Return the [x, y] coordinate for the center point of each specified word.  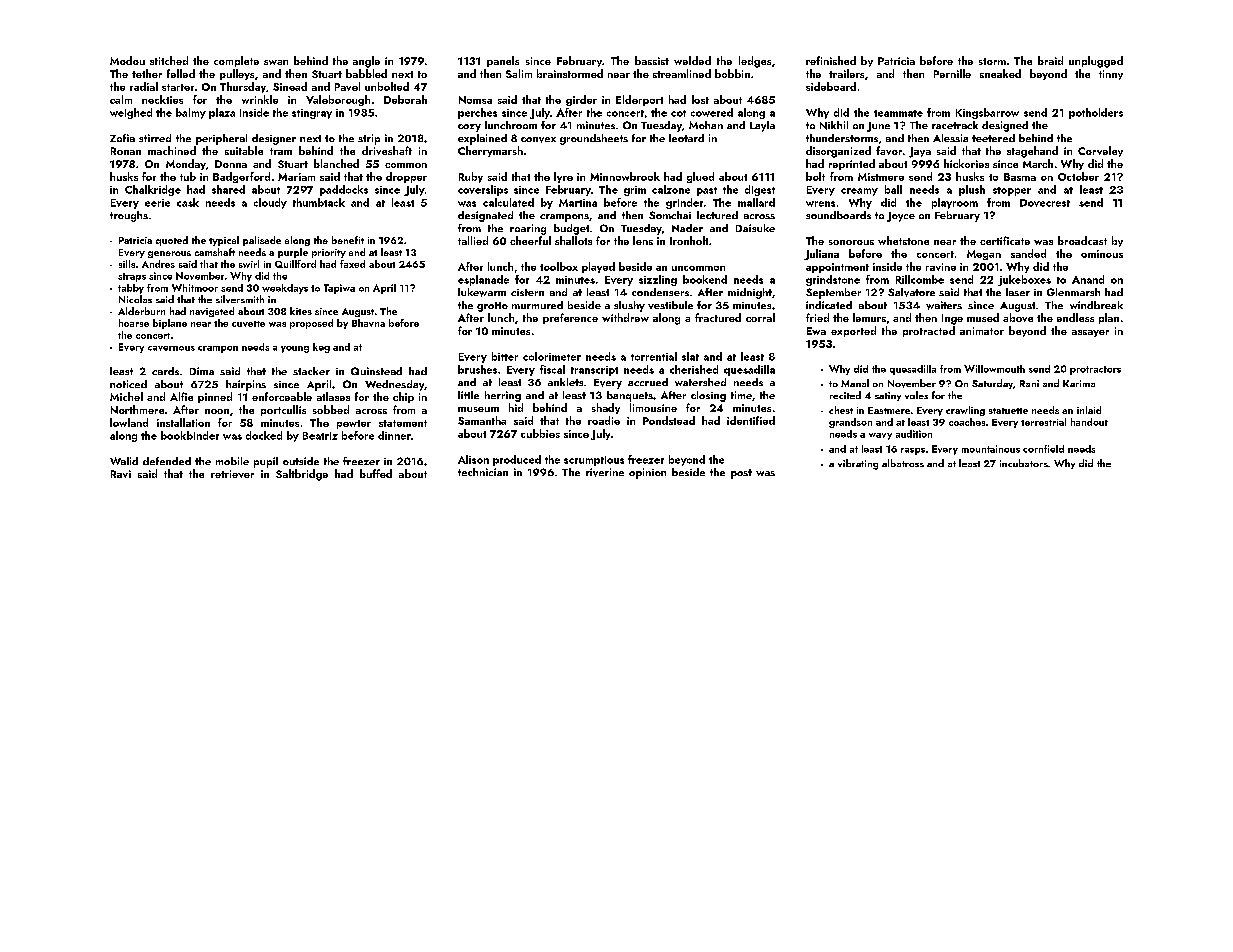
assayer [1090, 333]
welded [692, 60]
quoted [172, 241]
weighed [131, 113]
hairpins [246, 385]
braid [1050, 60]
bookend [705, 279]
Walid [124, 461]
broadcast [1082, 240]
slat [690, 356]
